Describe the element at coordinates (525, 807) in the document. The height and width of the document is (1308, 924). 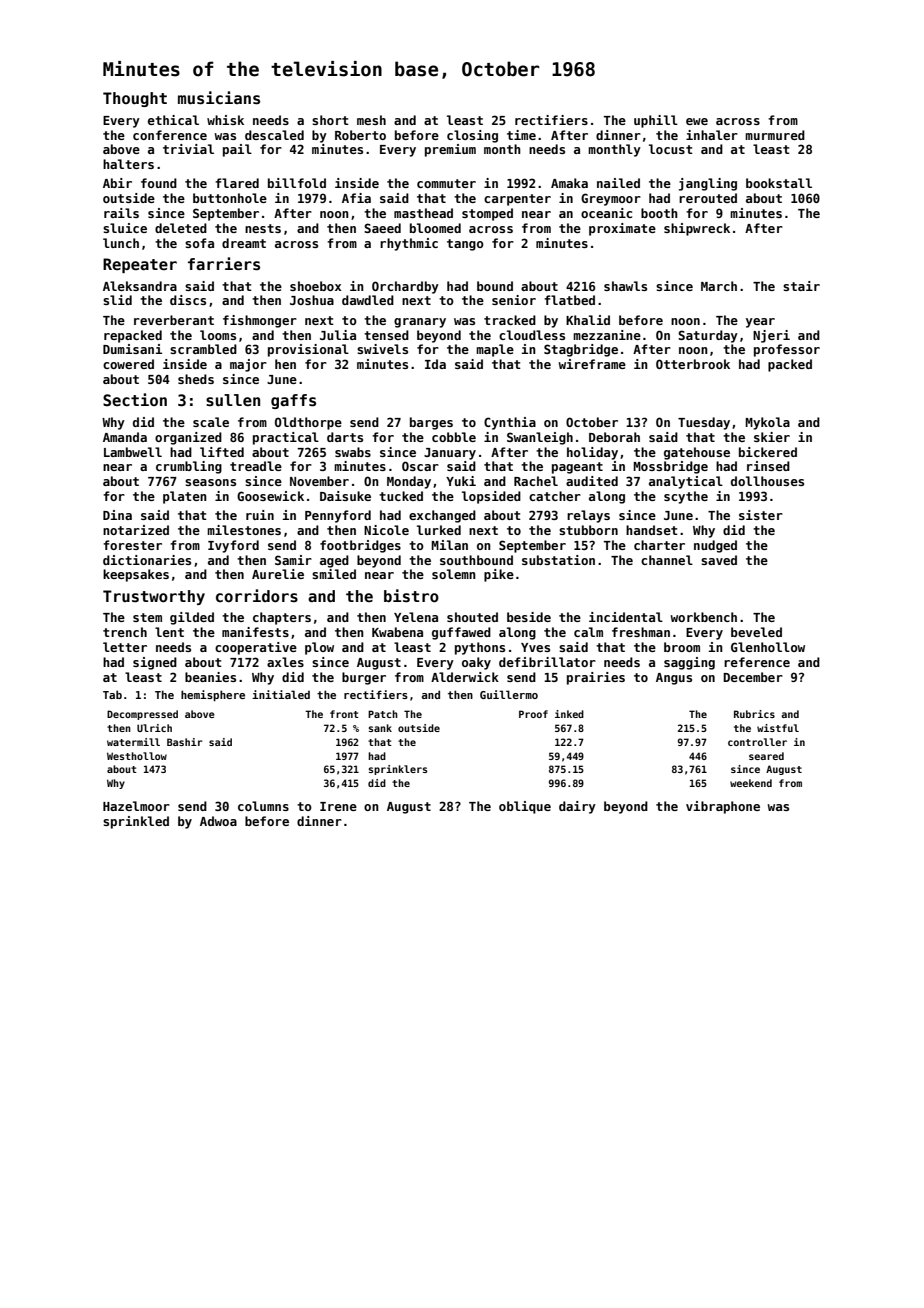
I see `oblique` at that location.
